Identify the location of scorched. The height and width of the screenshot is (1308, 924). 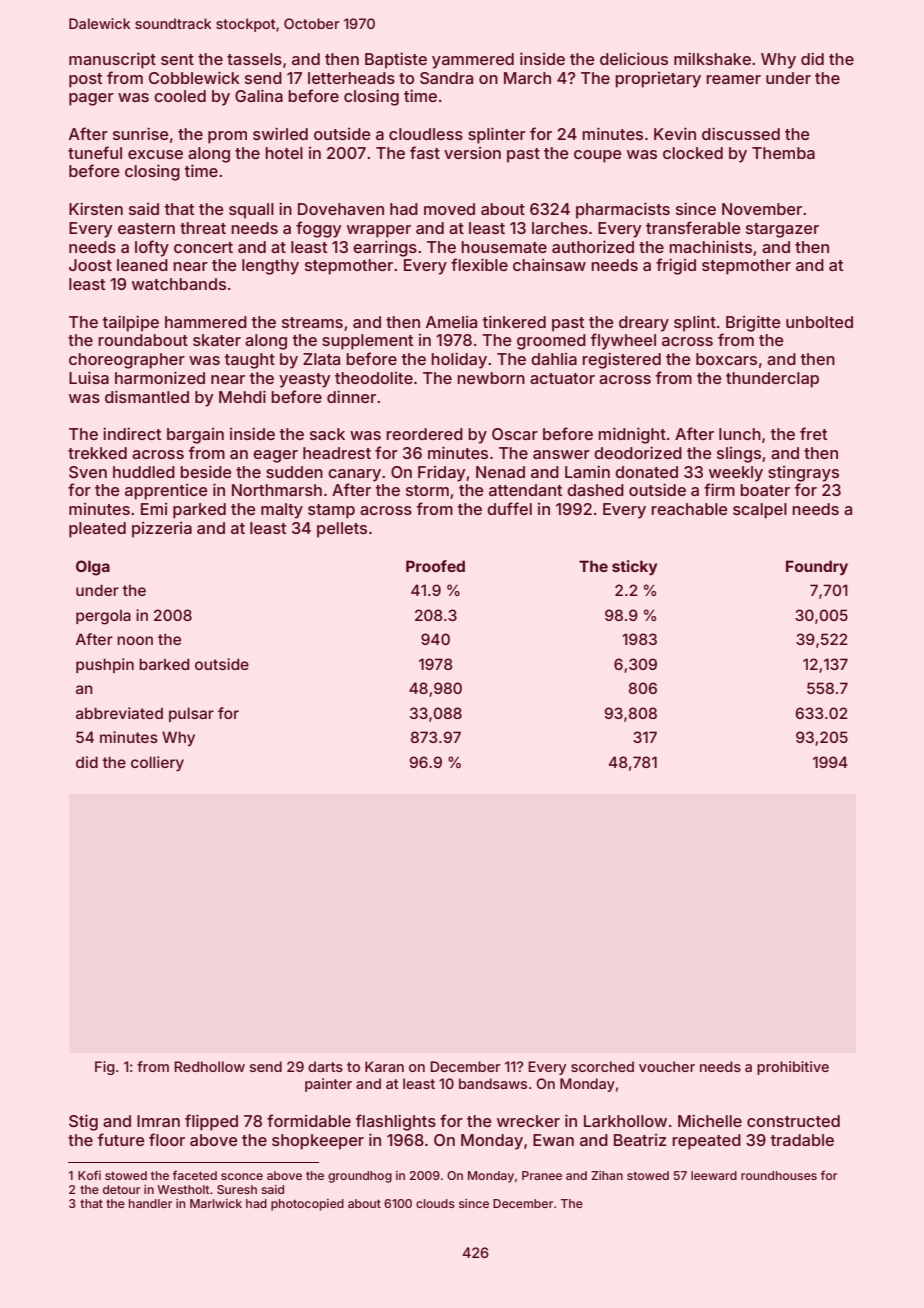
(602, 1066).
